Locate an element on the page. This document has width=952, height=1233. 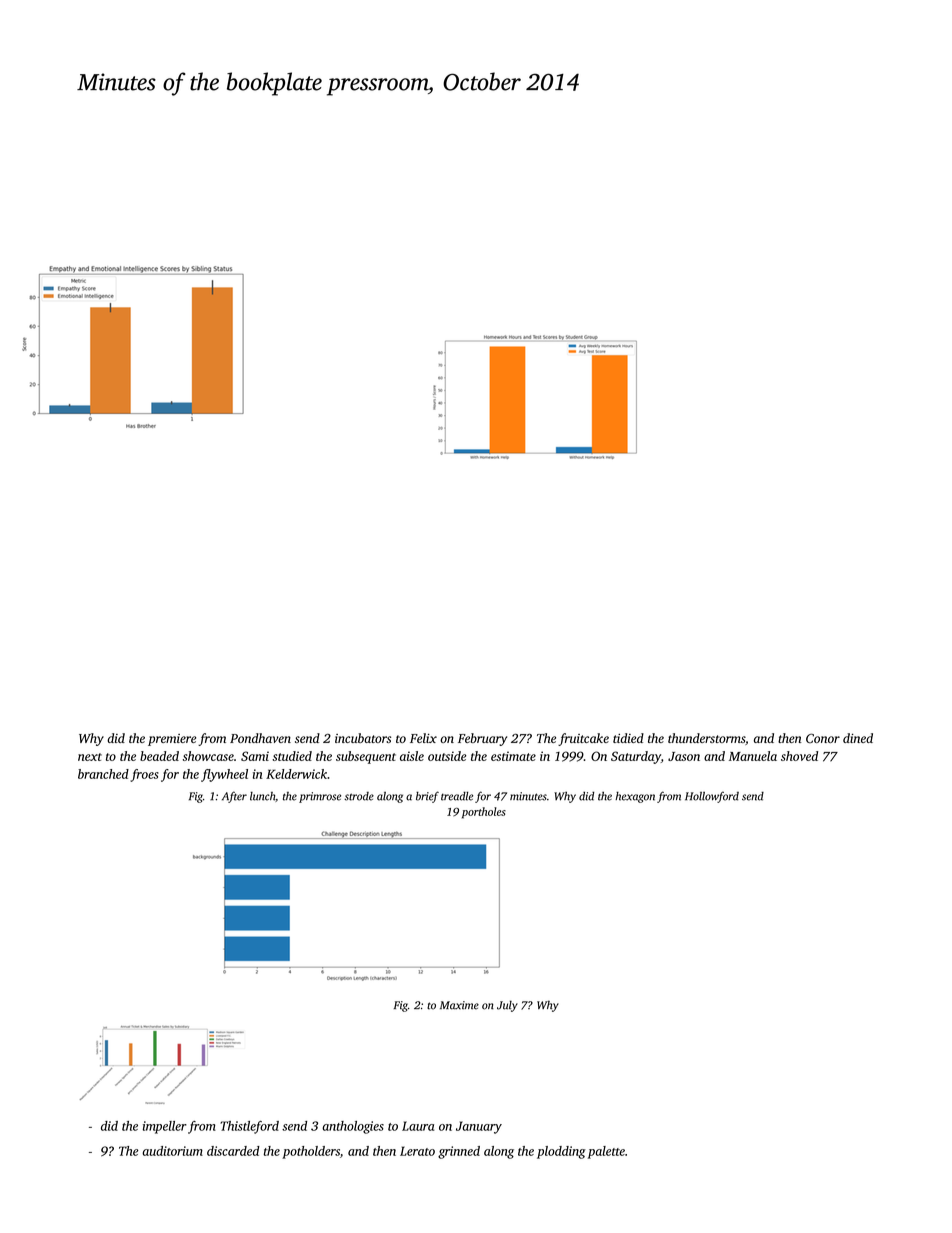
Thistleford is located at coordinates (249, 1127).
